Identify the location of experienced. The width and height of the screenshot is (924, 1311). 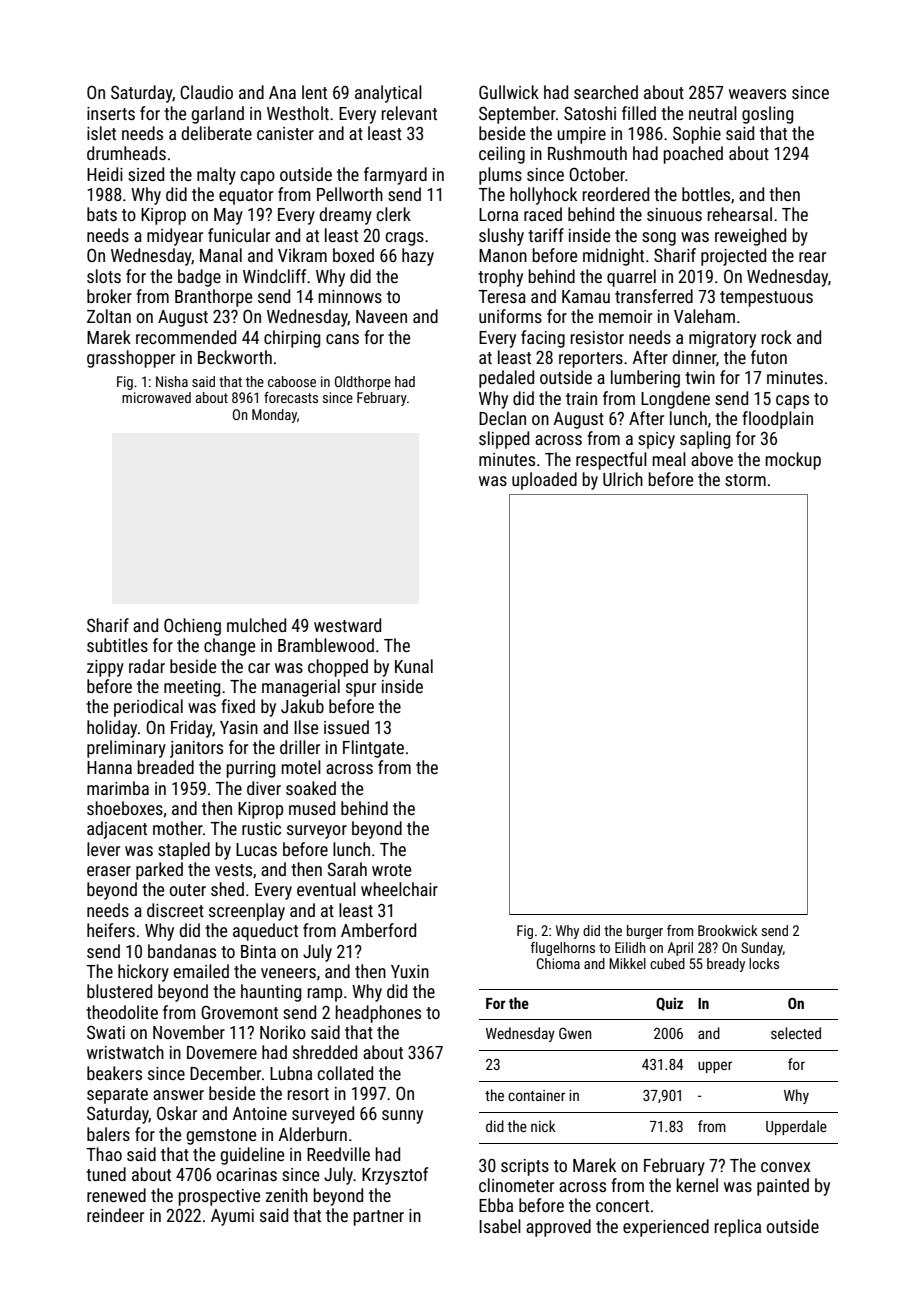
(666, 1228).
